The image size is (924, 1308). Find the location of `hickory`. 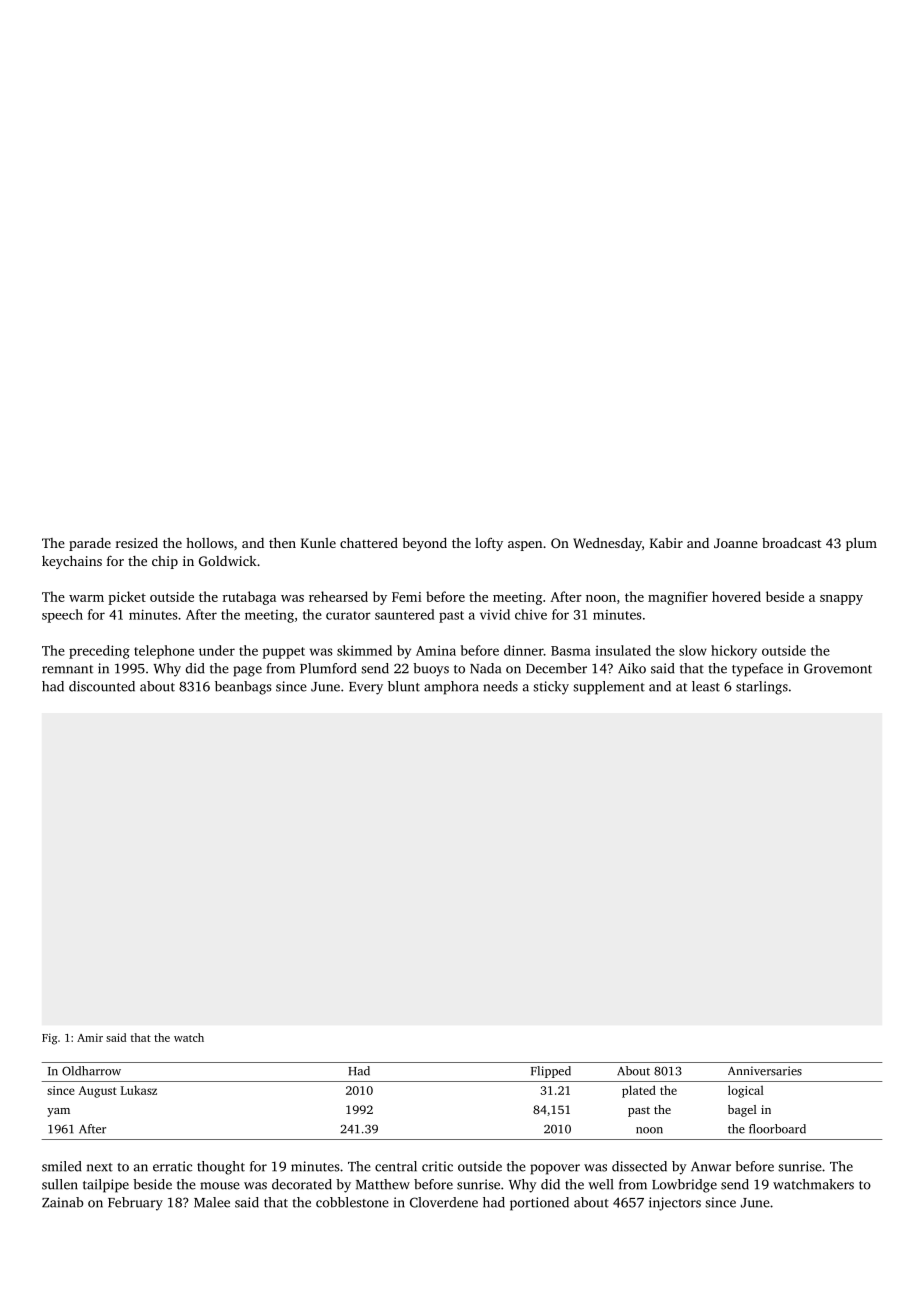

hickory is located at coordinates (734, 652).
